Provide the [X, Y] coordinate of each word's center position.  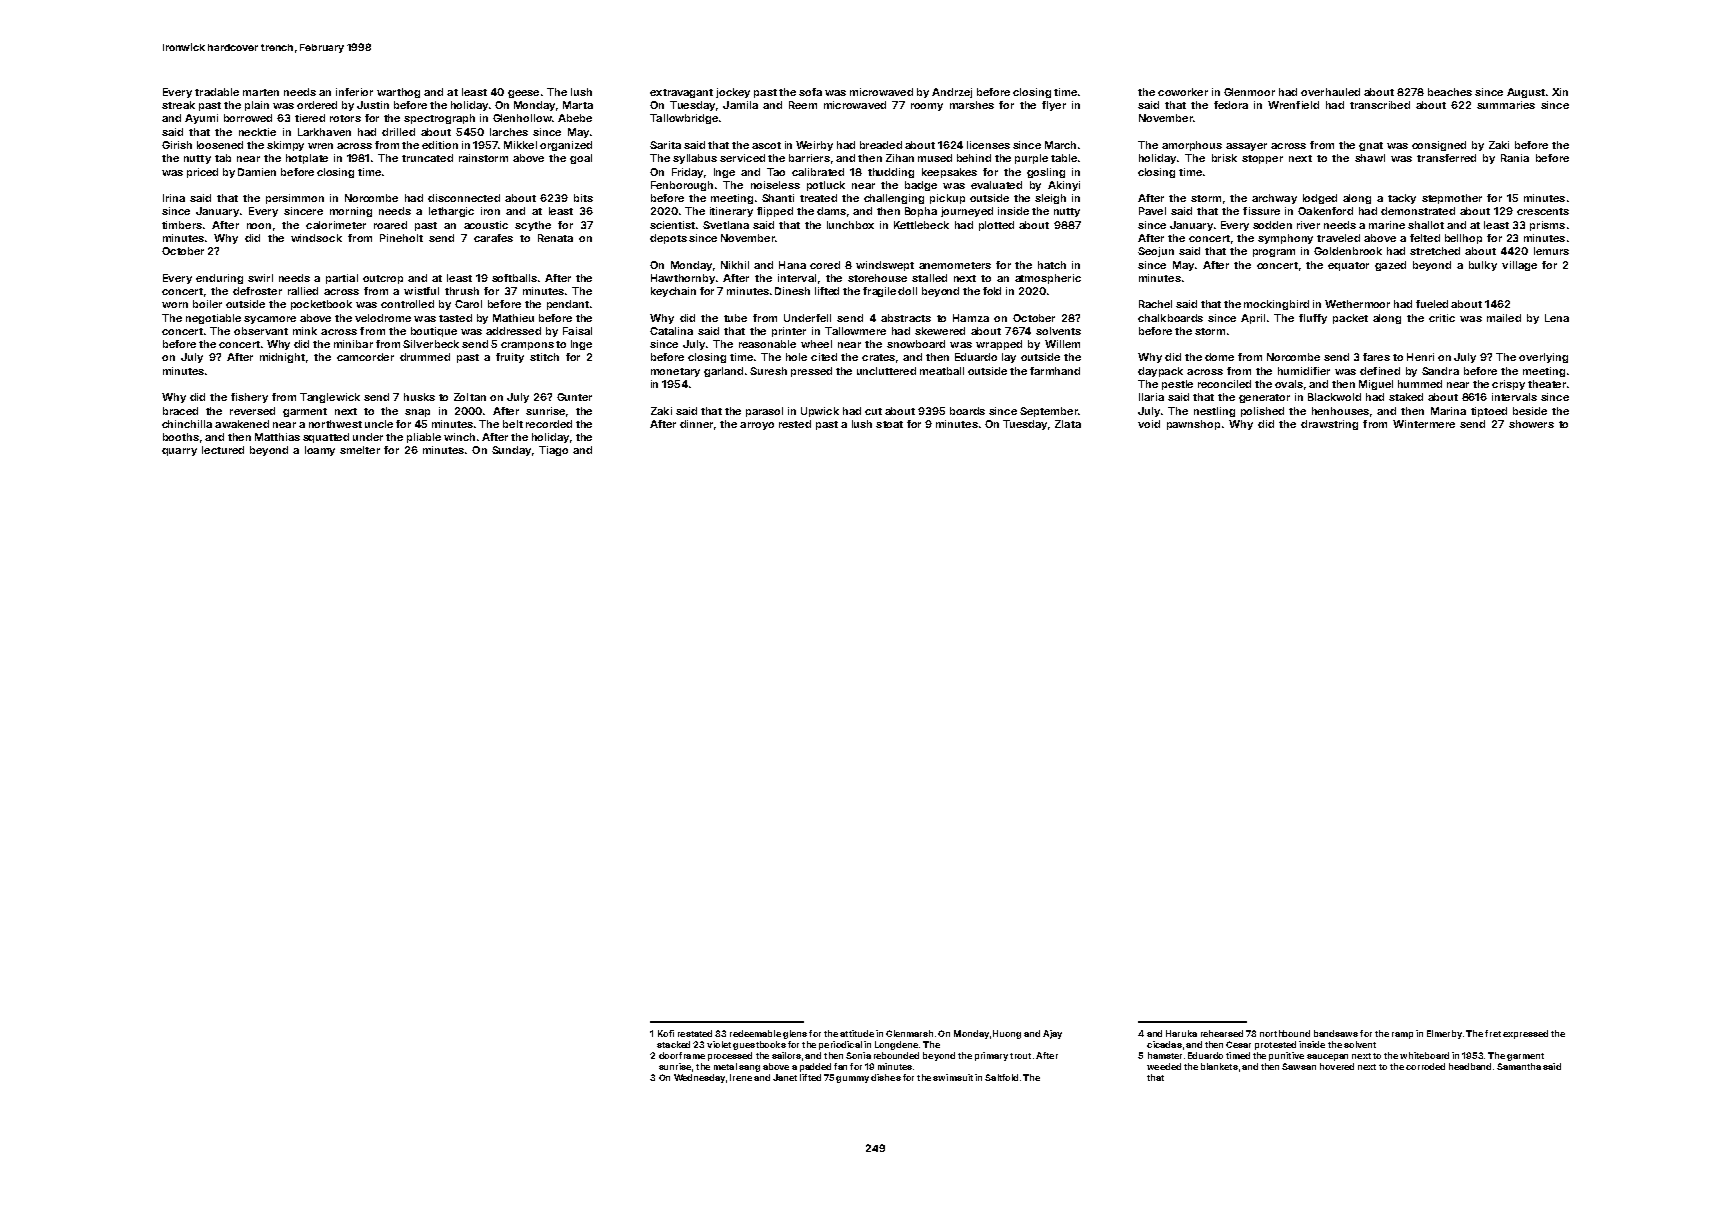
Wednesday [699, 1078]
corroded [1425, 1066]
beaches [1450, 92]
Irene [741, 1077]
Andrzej [952, 93]
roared [390, 225]
